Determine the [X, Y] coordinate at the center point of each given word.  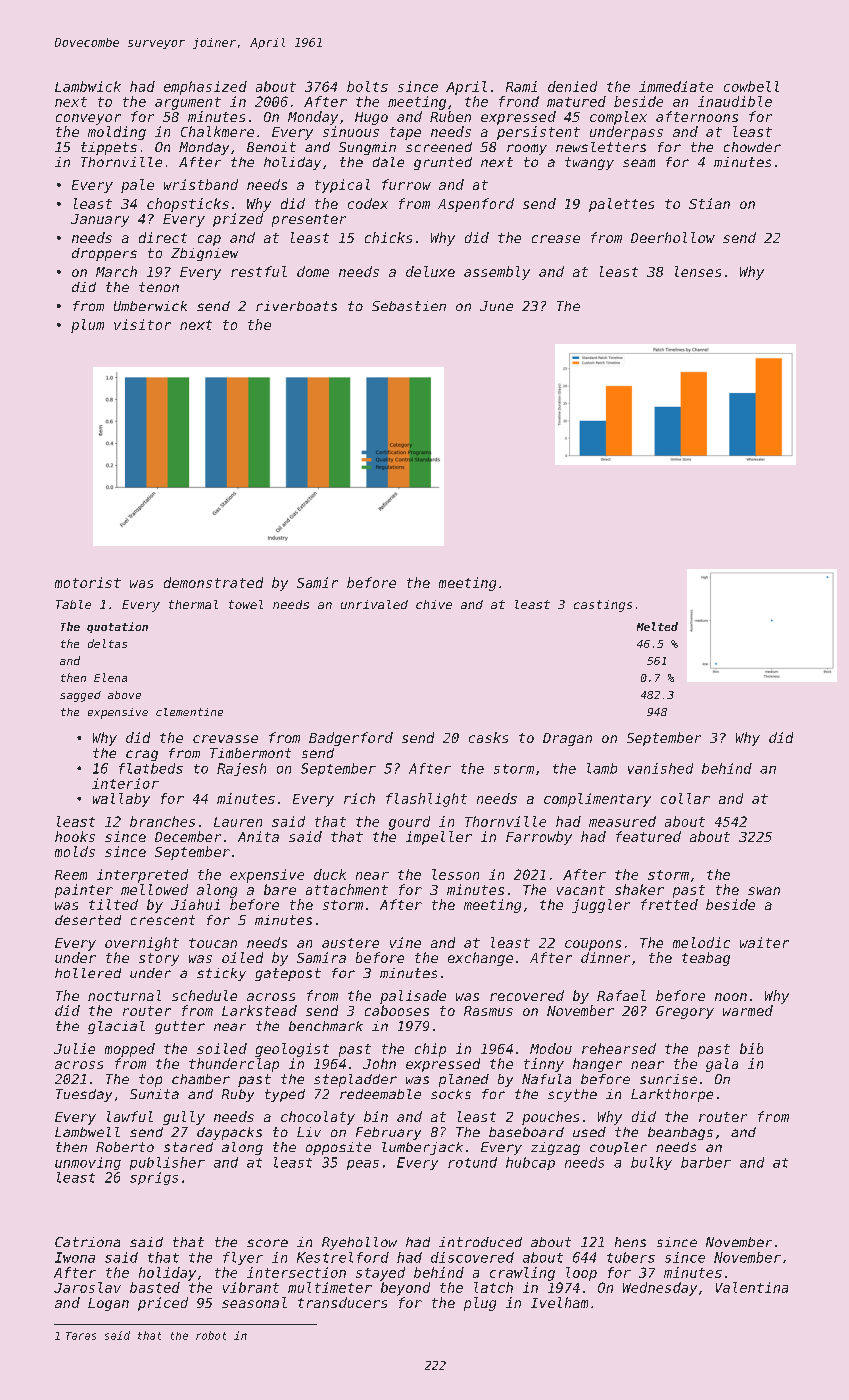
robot [211, 1335]
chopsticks [188, 205]
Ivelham [559, 1302]
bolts [367, 86]
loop [581, 1274]
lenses [698, 271]
